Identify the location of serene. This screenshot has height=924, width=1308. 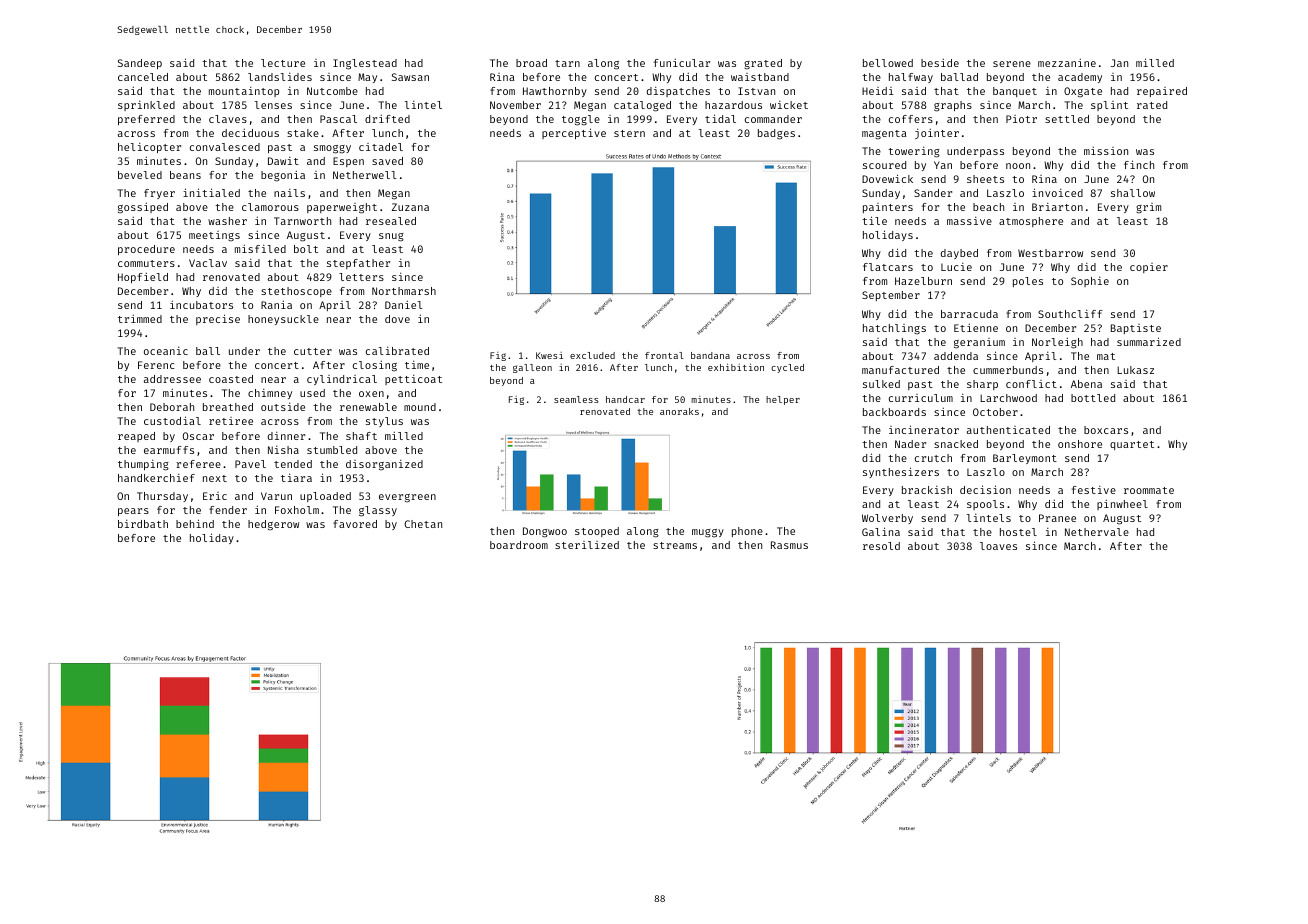
(1012, 64).
